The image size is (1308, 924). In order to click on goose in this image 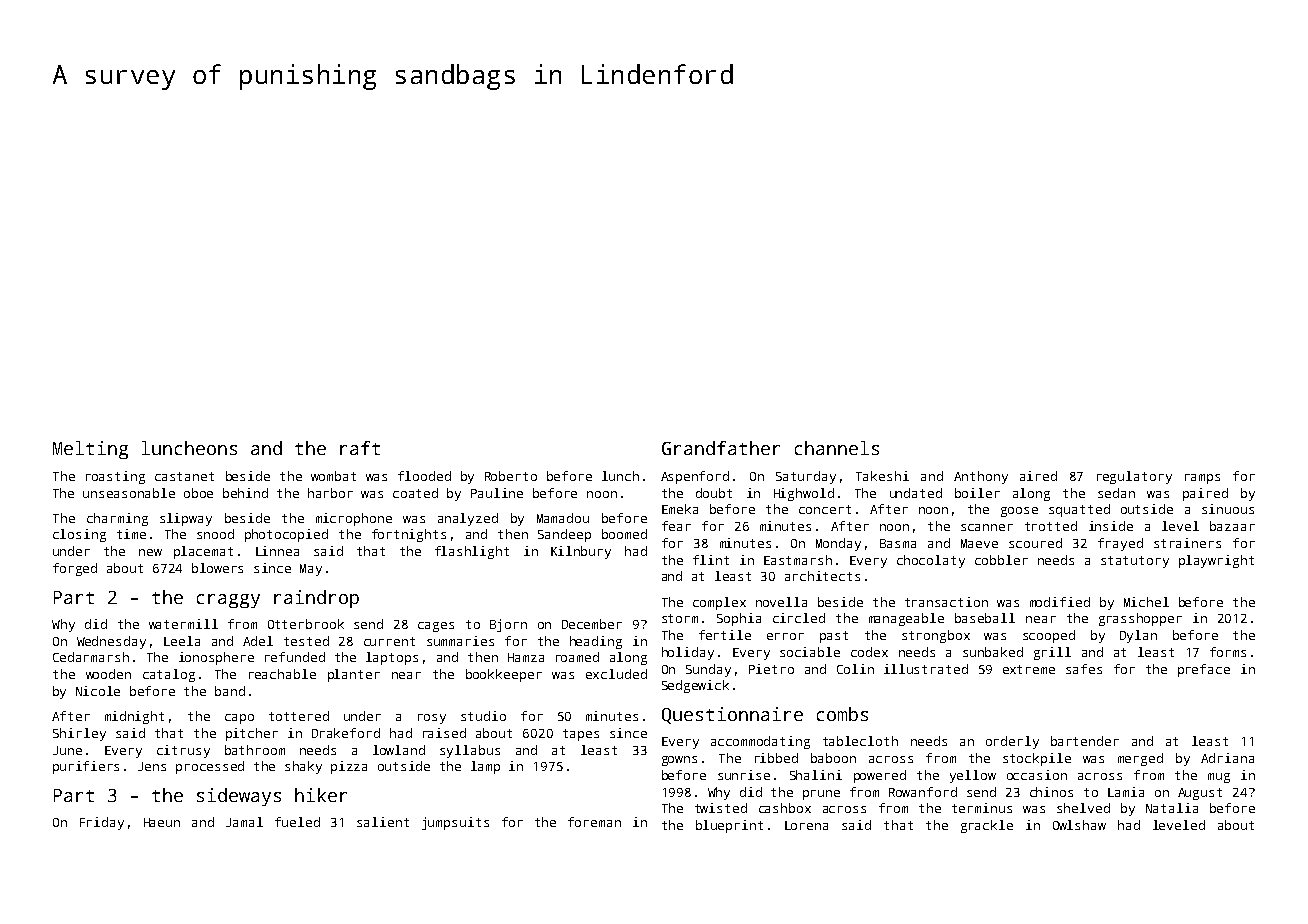, I will do `click(1019, 512)`.
